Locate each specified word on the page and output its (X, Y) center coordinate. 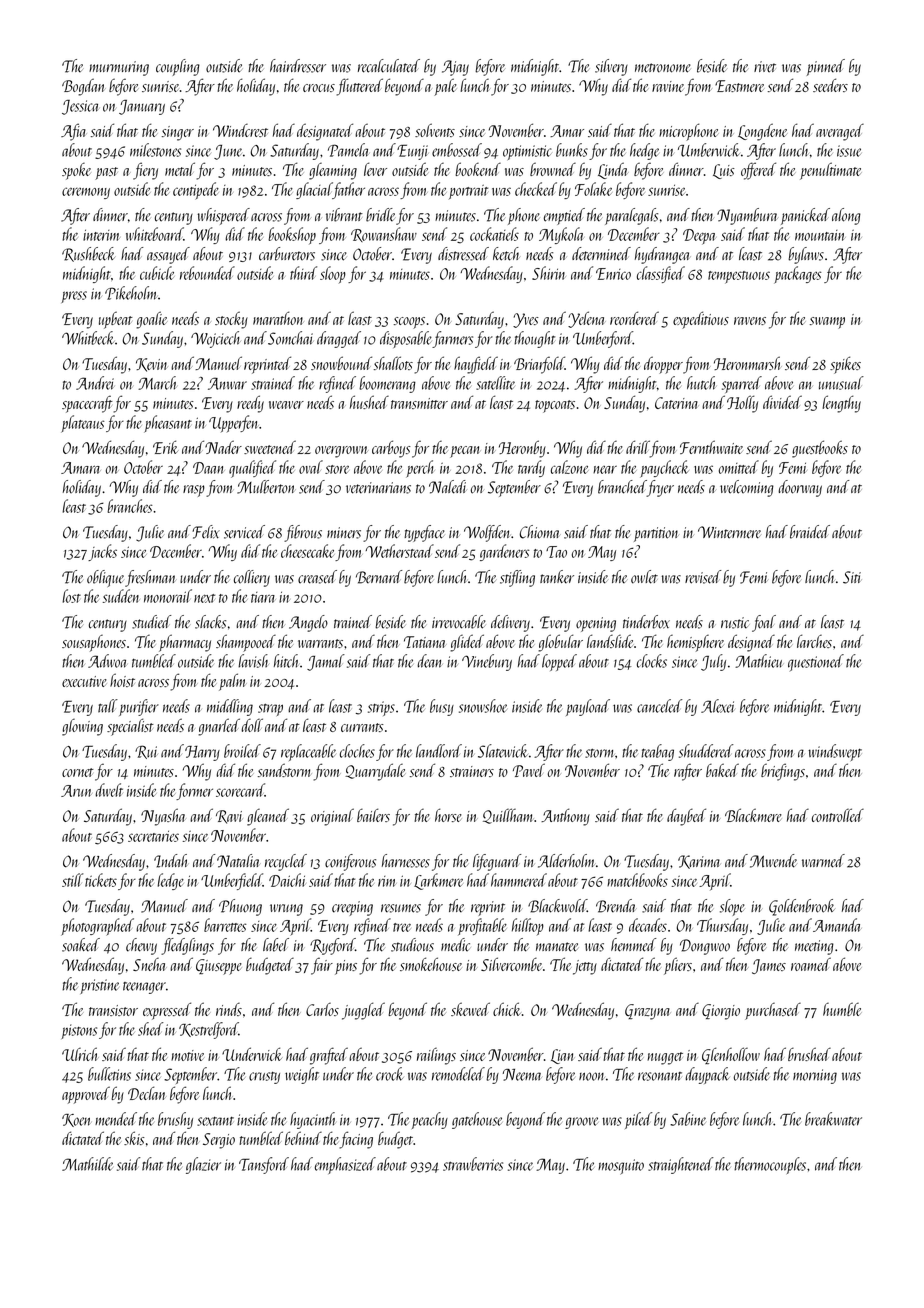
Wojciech (216, 339)
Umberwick (709, 150)
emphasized (345, 1165)
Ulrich (80, 1054)
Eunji (413, 152)
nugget (665, 1058)
